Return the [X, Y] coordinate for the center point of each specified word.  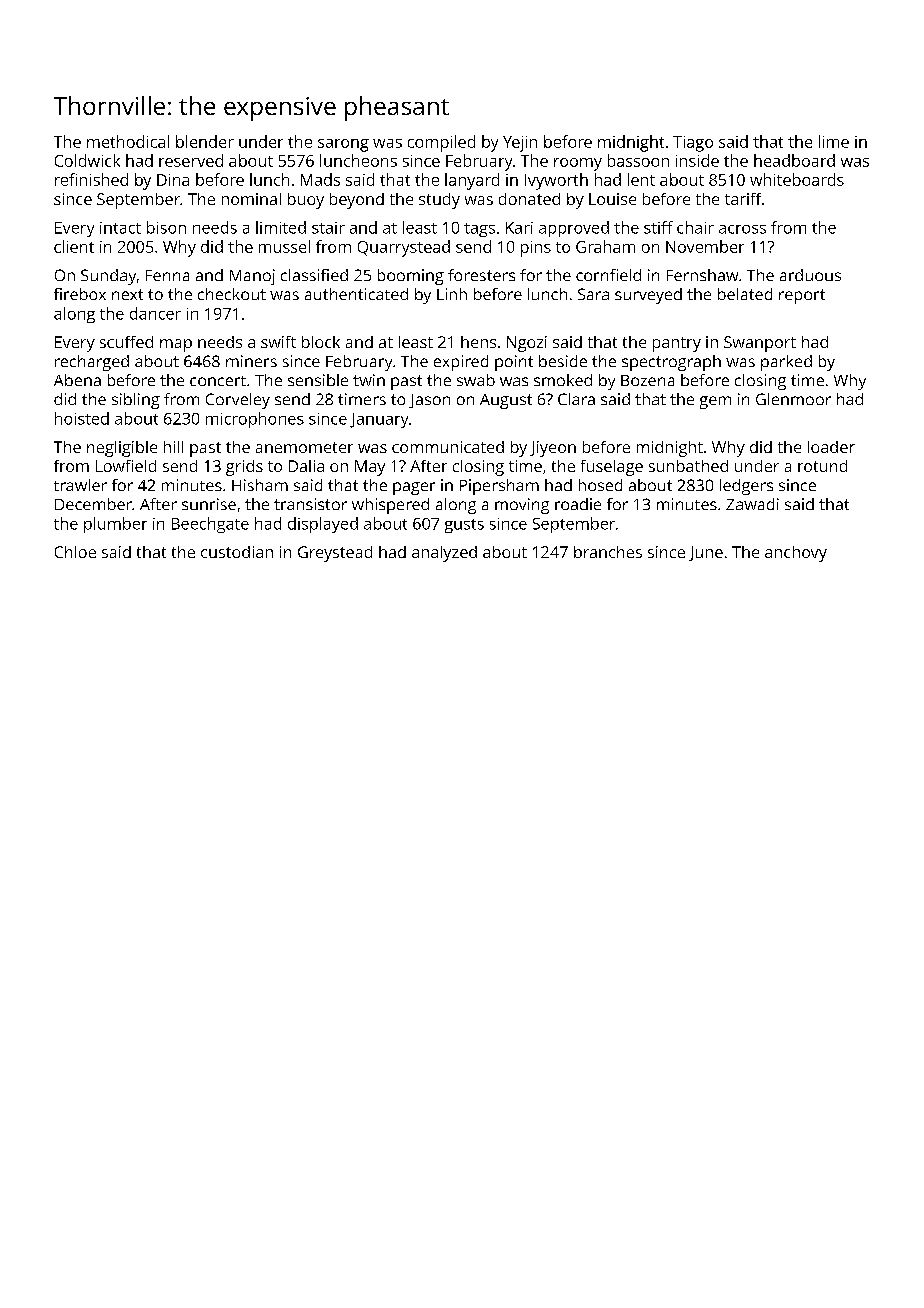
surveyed [648, 296]
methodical [128, 141]
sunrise [209, 504]
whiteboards [797, 179]
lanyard [472, 181]
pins [536, 249]
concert [218, 381]
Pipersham [499, 487]
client [74, 246]
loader [831, 447]
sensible [318, 380]
